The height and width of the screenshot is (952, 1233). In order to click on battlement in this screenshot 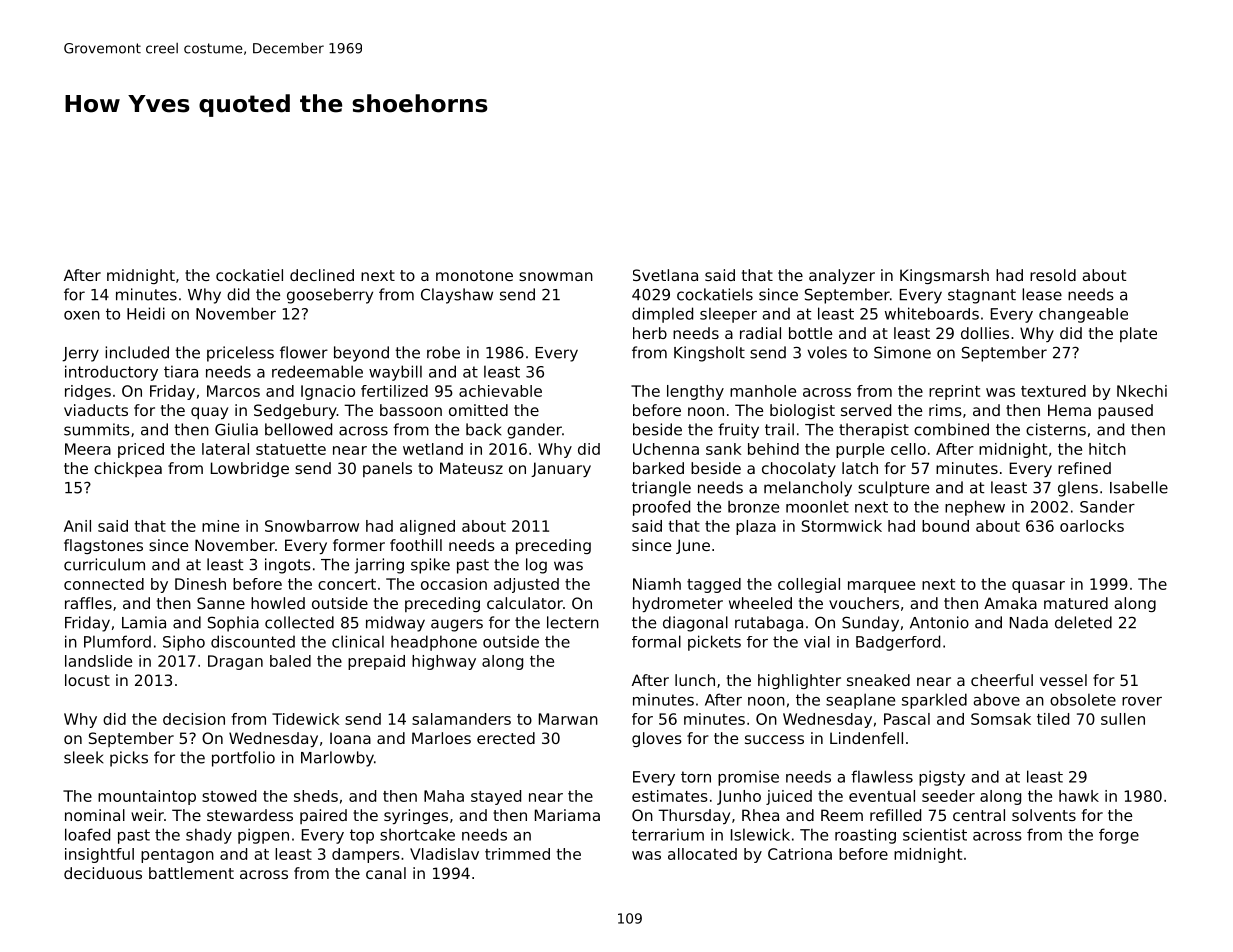, I will do `click(191, 873)`.
